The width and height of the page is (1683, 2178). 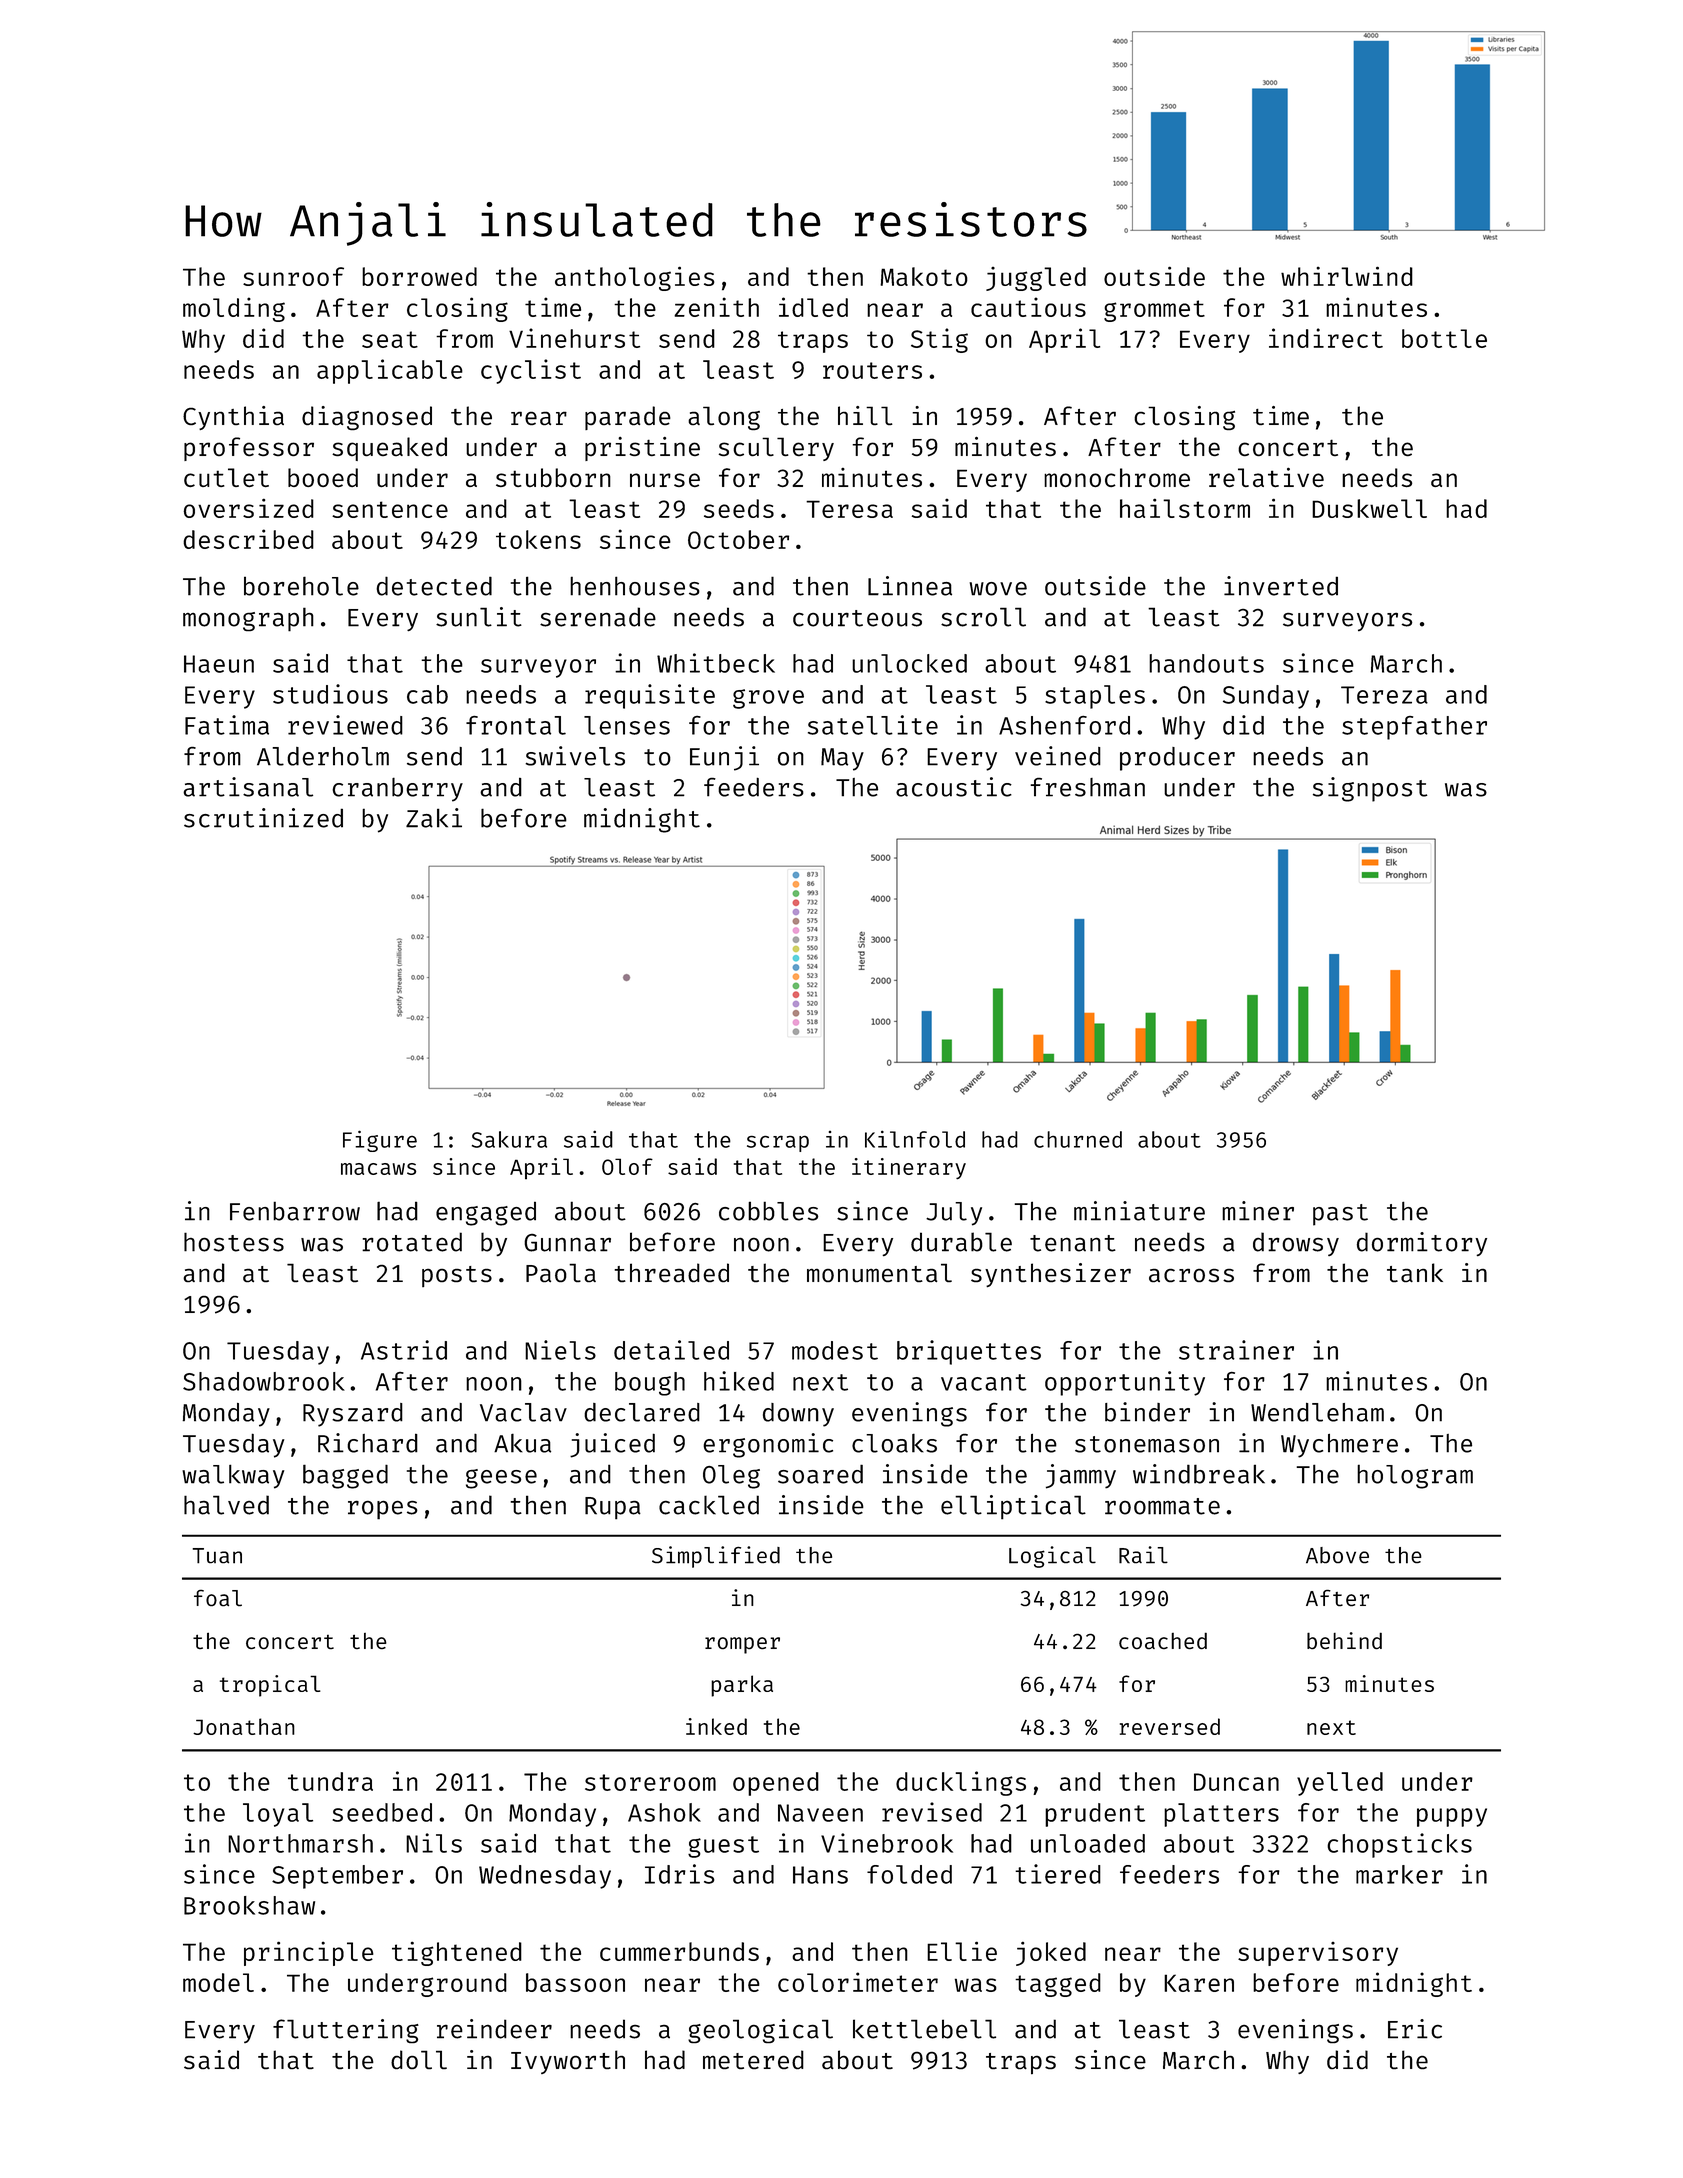 I want to click on Figure, so click(x=380, y=1141).
